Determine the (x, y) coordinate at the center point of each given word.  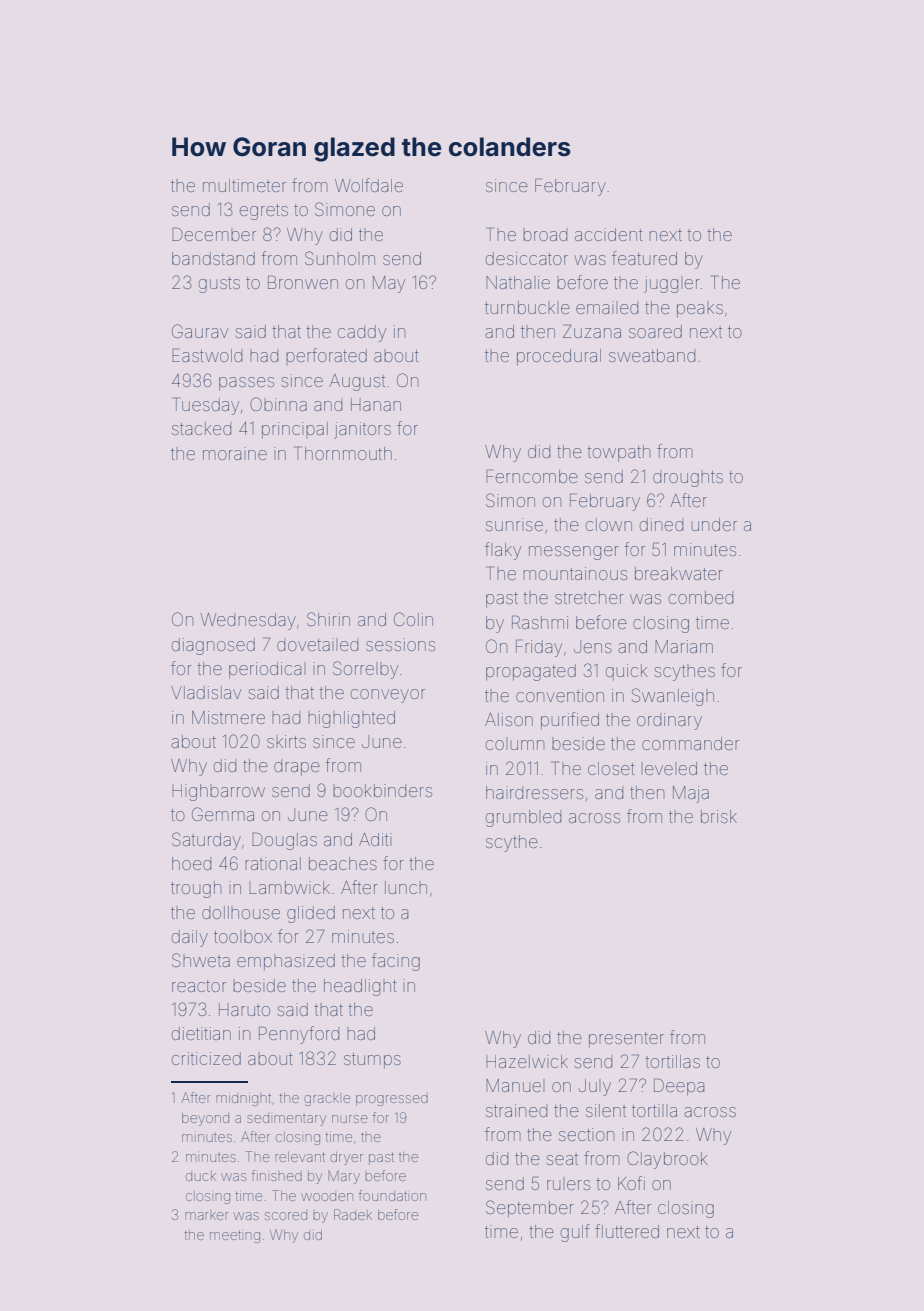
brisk (719, 816)
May (389, 284)
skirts (286, 741)
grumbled (523, 818)
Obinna (278, 404)
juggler (672, 284)
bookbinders (382, 790)
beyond (205, 1119)
